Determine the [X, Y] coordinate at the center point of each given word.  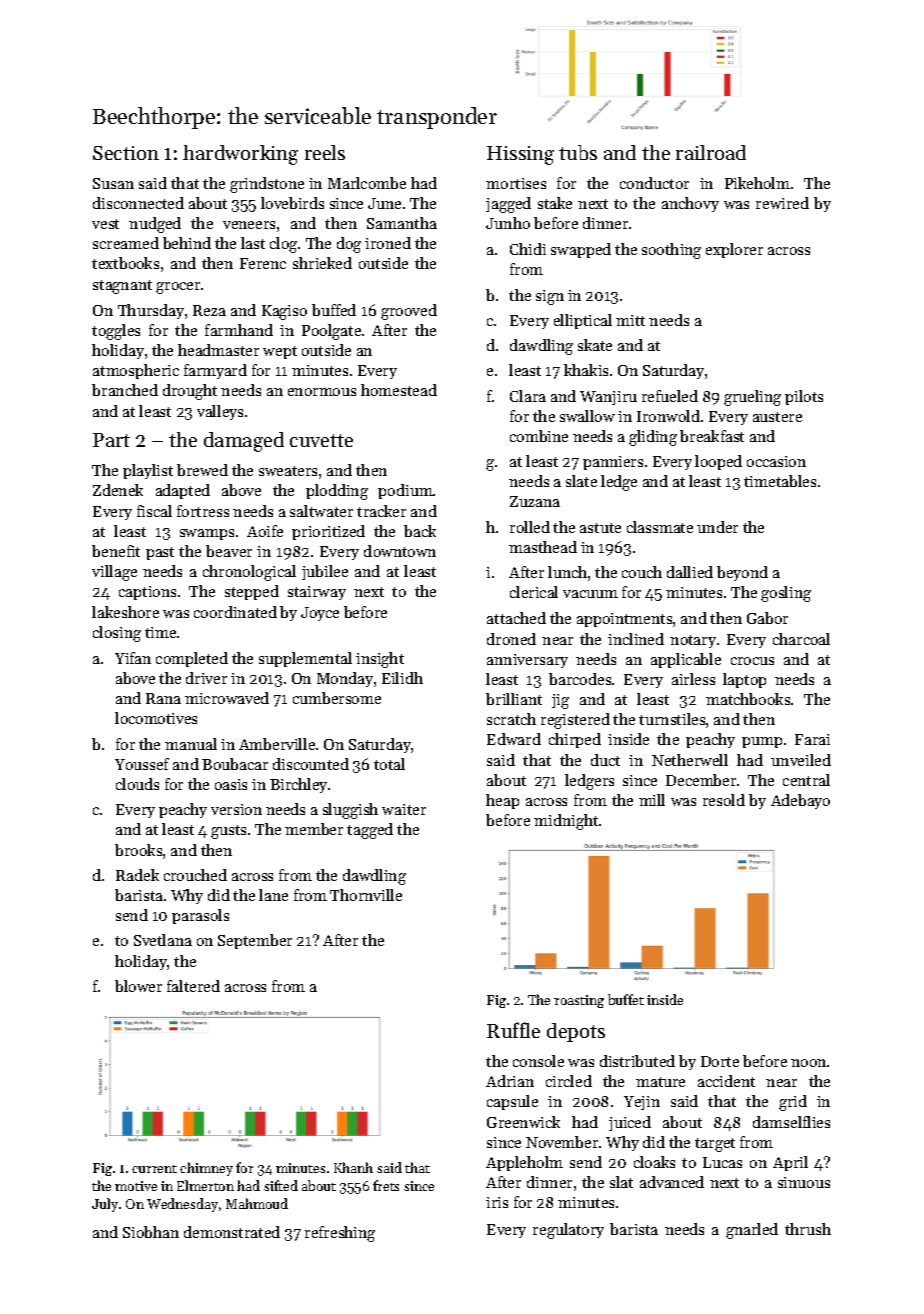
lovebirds [292, 203]
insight [380, 660]
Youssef [142, 764]
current [154, 1169]
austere [777, 417]
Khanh [353, 1167]
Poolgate [331, 332]
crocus [752, 661]
